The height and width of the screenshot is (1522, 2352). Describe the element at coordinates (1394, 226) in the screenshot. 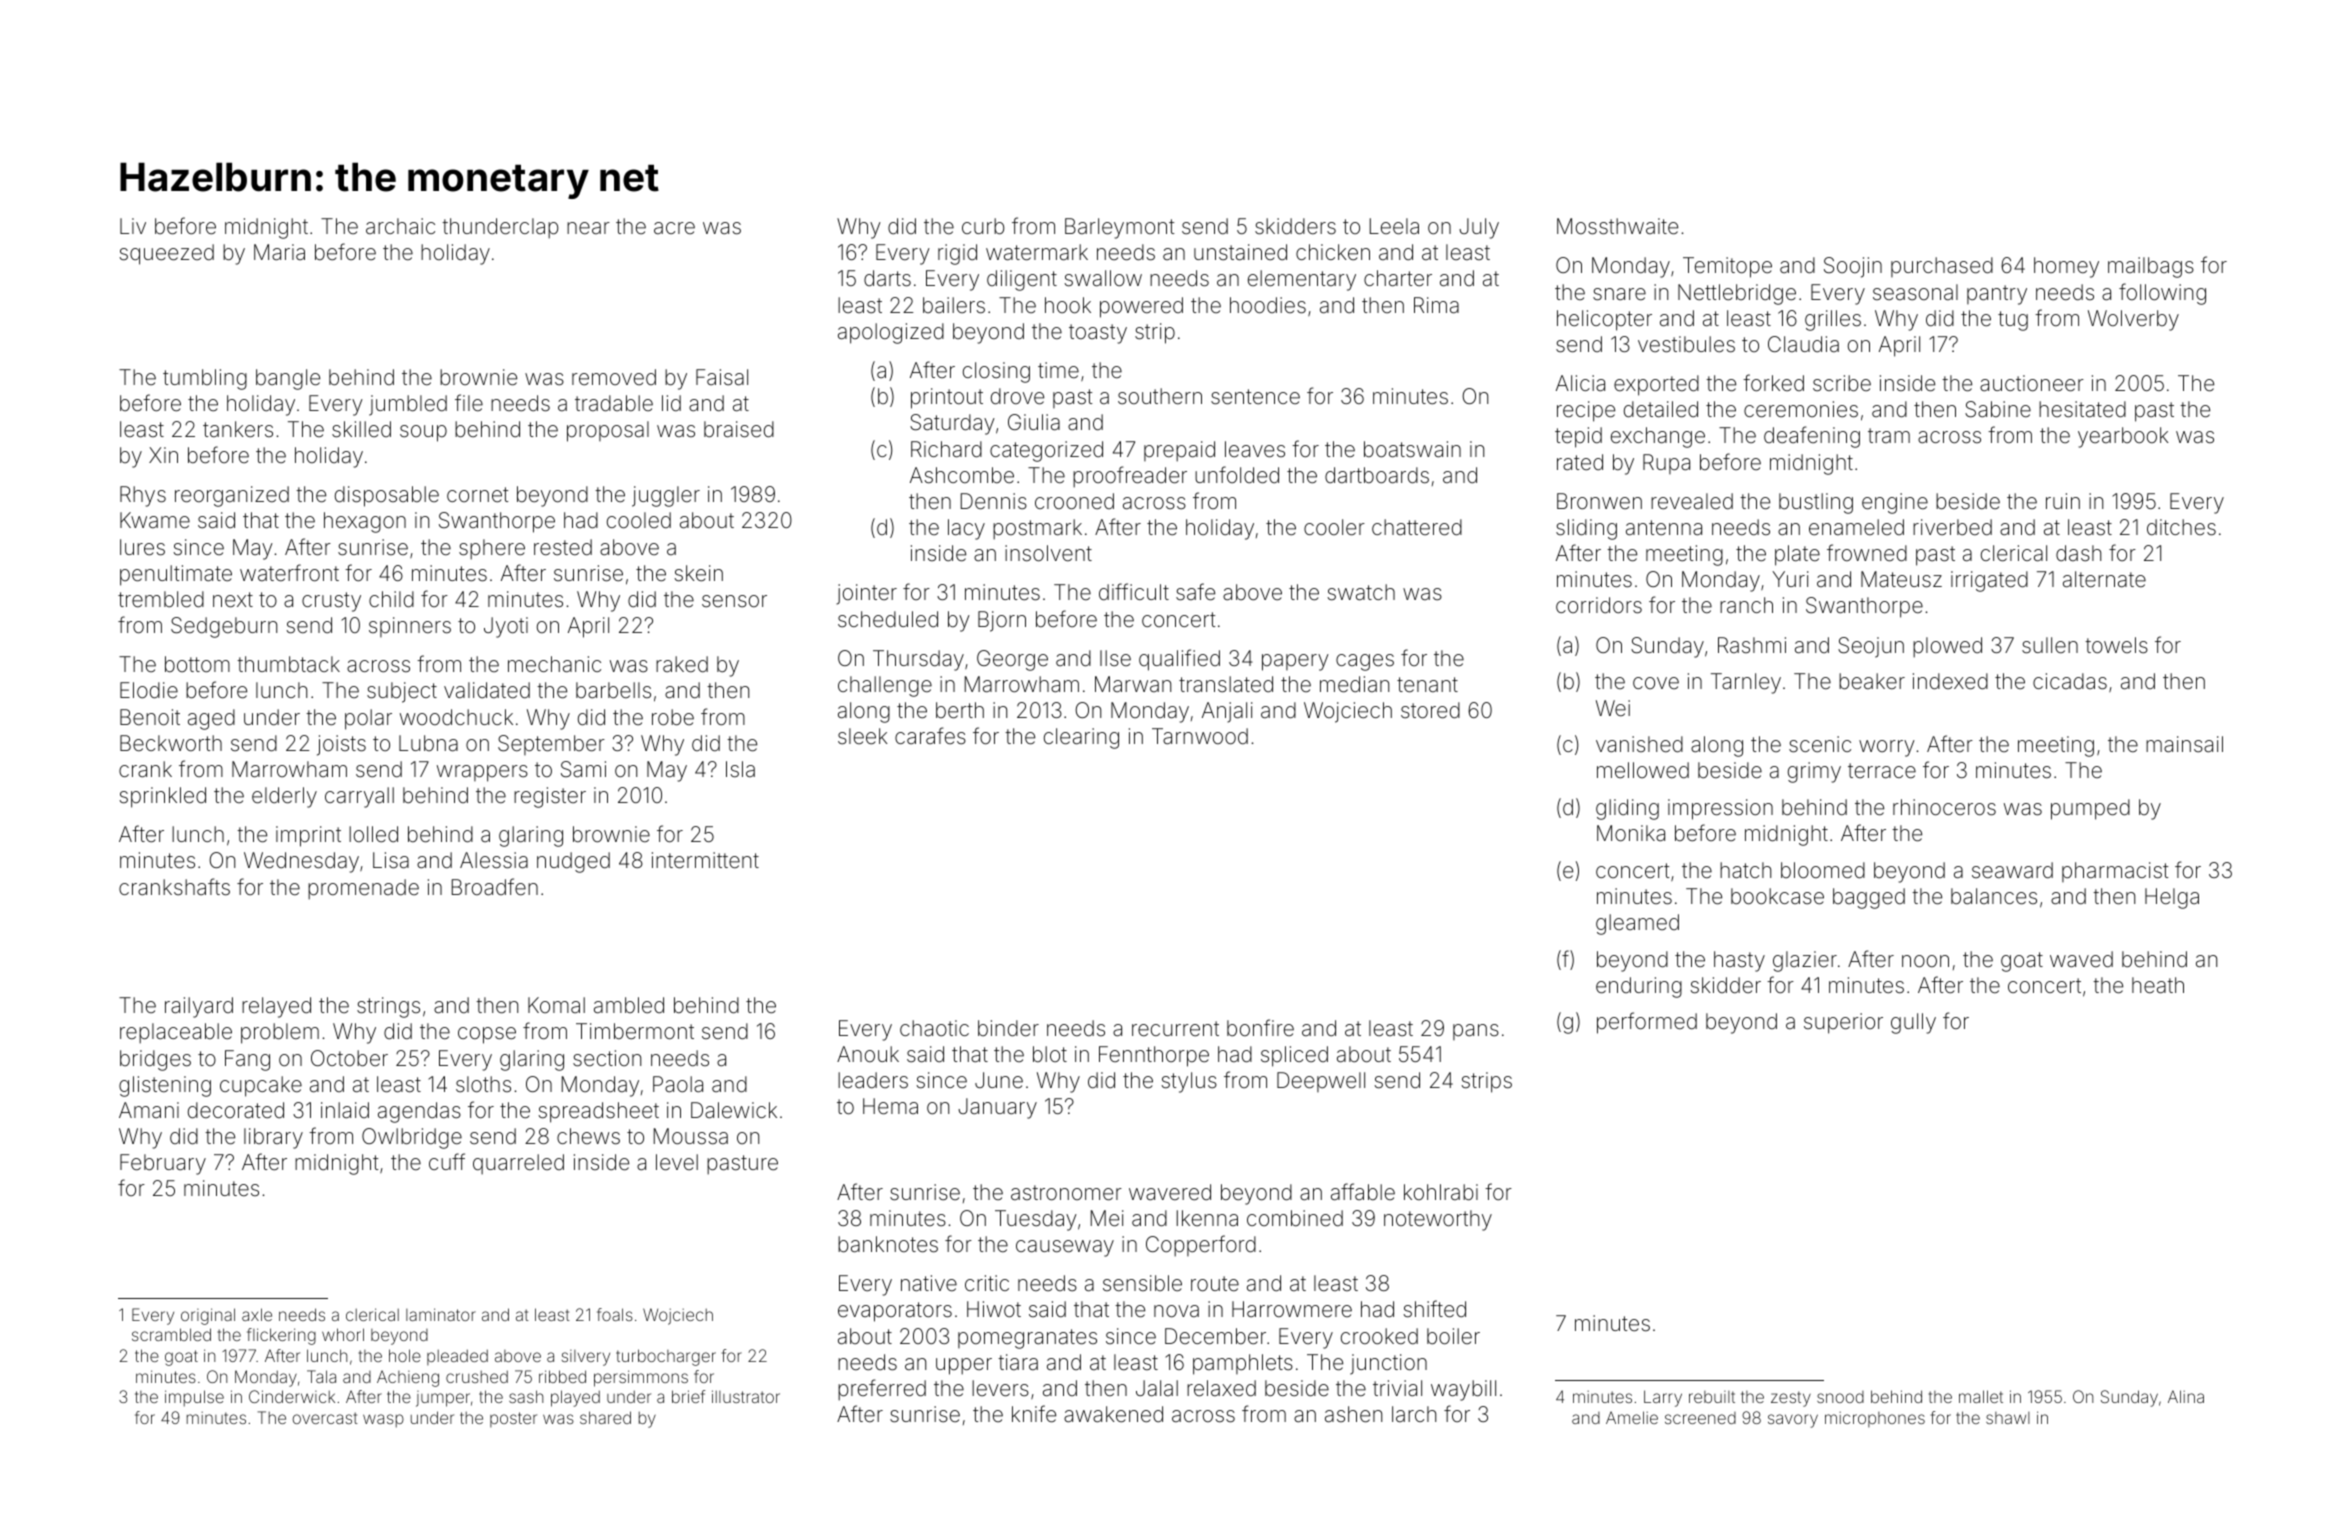

I see `Leela` at that location.
